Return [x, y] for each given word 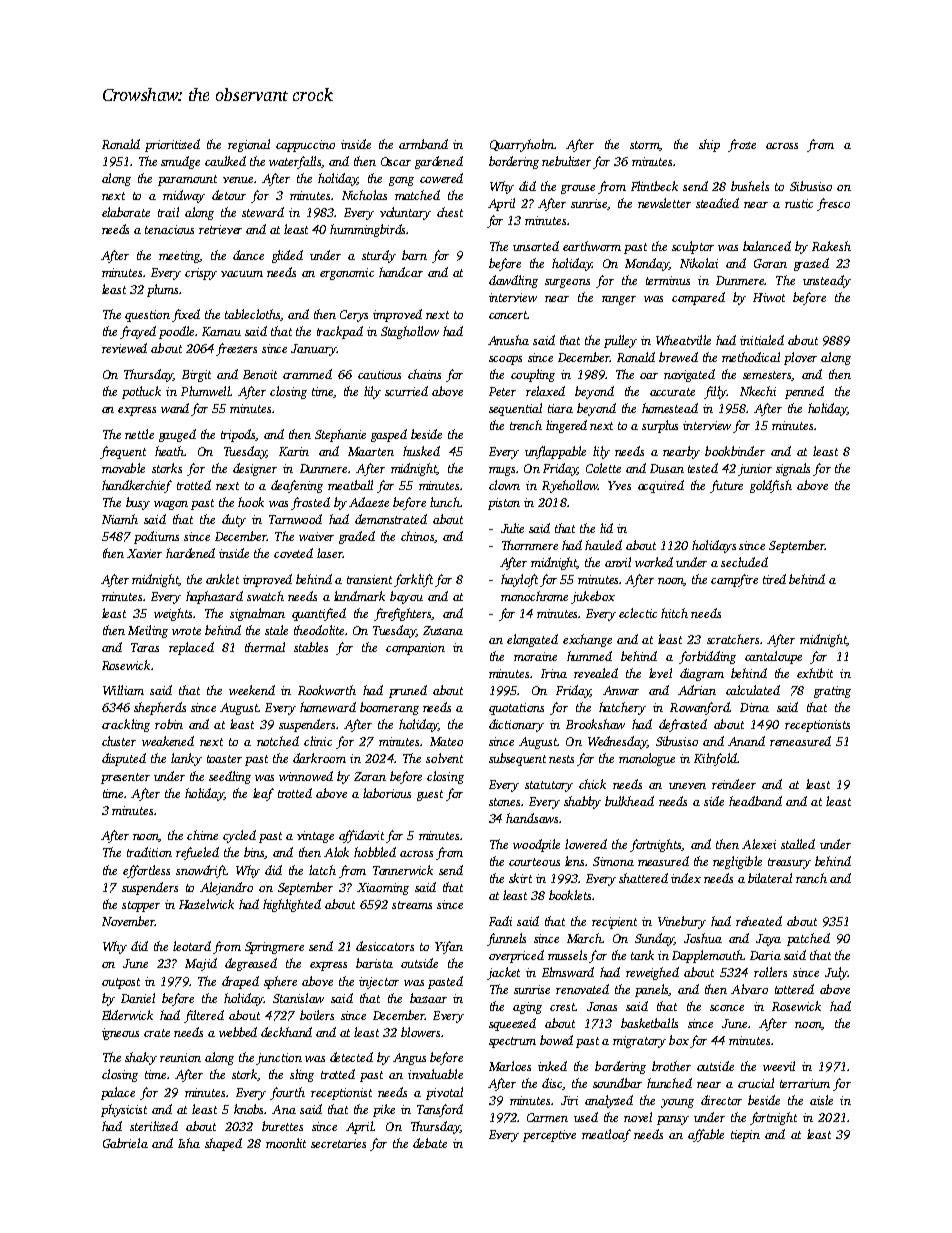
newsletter [664, 203]
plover [800, 358]
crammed [307, 374]
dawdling [513, 281]
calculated [753, 690]
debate [430, 1143]
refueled [197, 853]
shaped [223, 1144]
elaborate [126, 212]
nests [561, 759]
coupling [533, 375]
